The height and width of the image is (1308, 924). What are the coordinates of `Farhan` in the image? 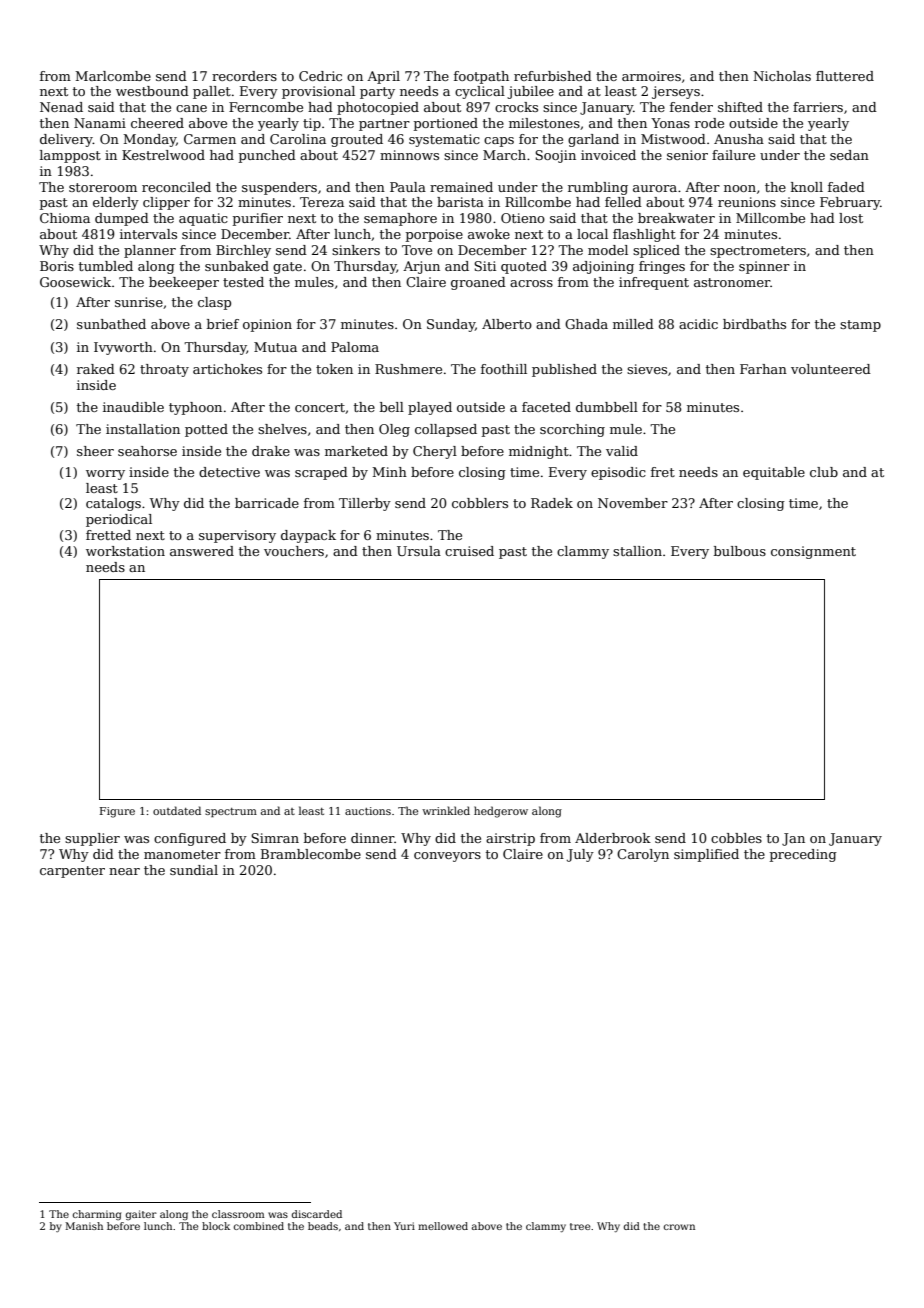 It's located at (763, 369).
